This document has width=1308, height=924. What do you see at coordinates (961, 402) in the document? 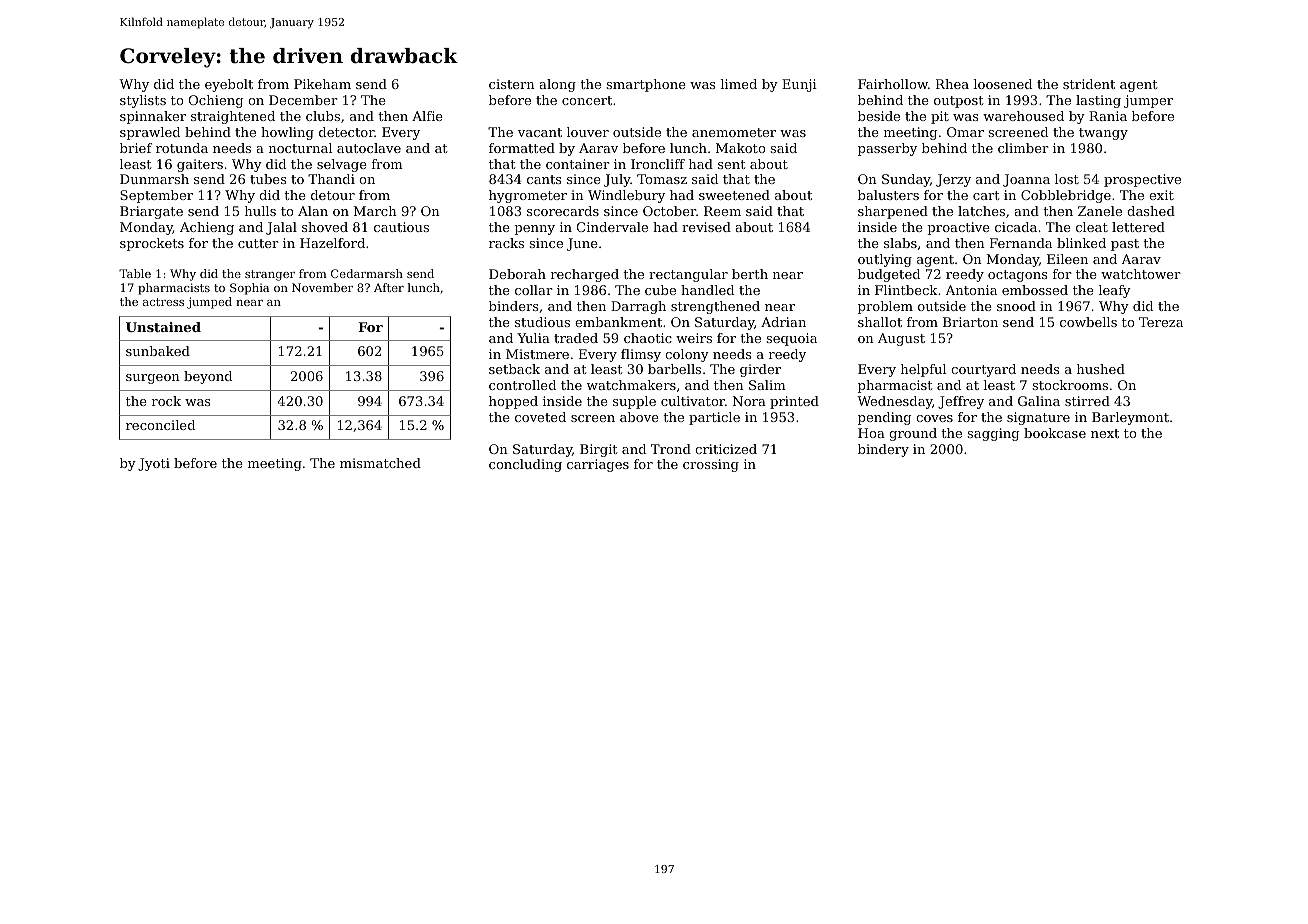
I see `Jeffrey` at bounding box center [961, 402].
